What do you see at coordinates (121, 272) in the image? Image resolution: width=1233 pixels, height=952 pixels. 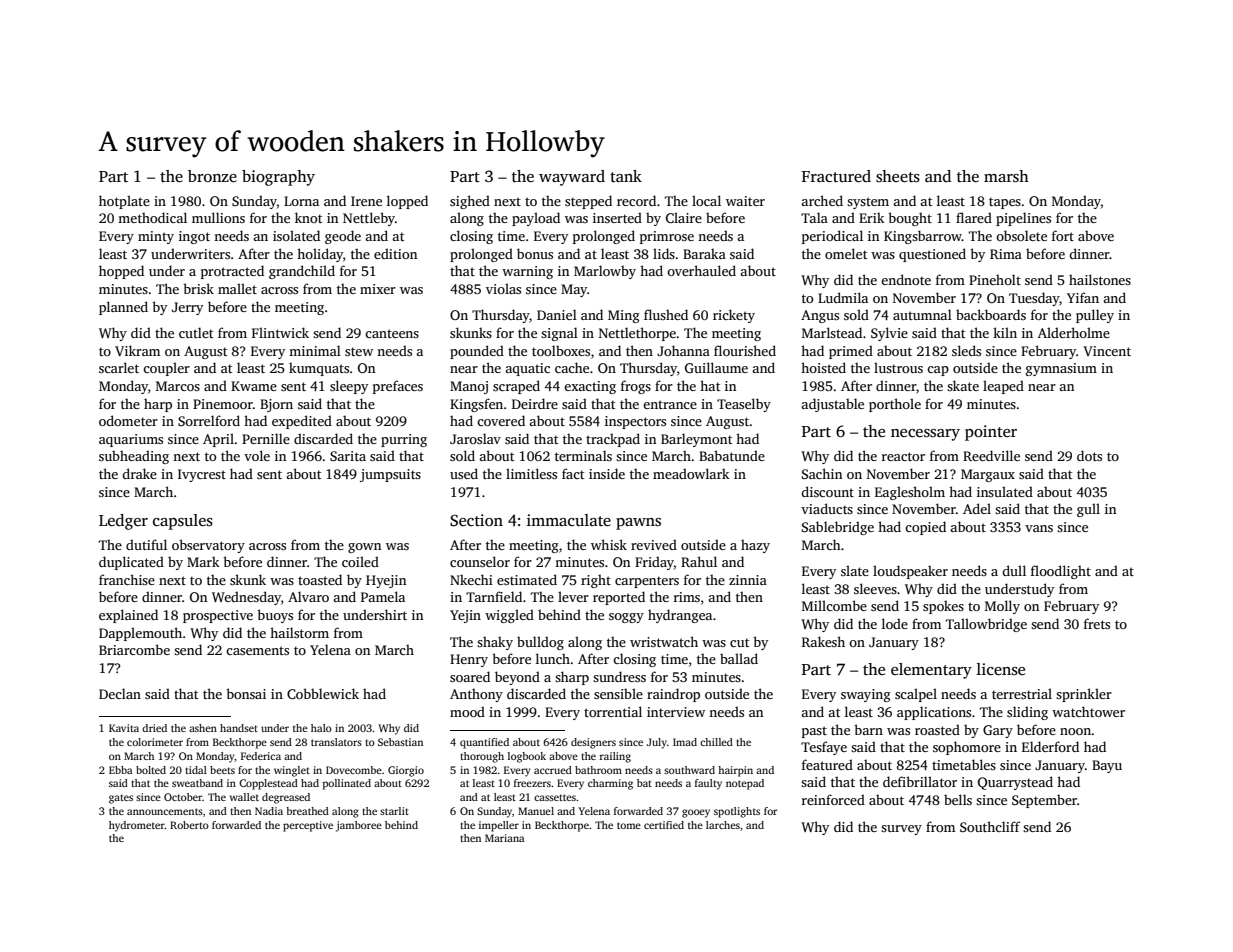 I see `hopped` at bounding box center [121, 272].
